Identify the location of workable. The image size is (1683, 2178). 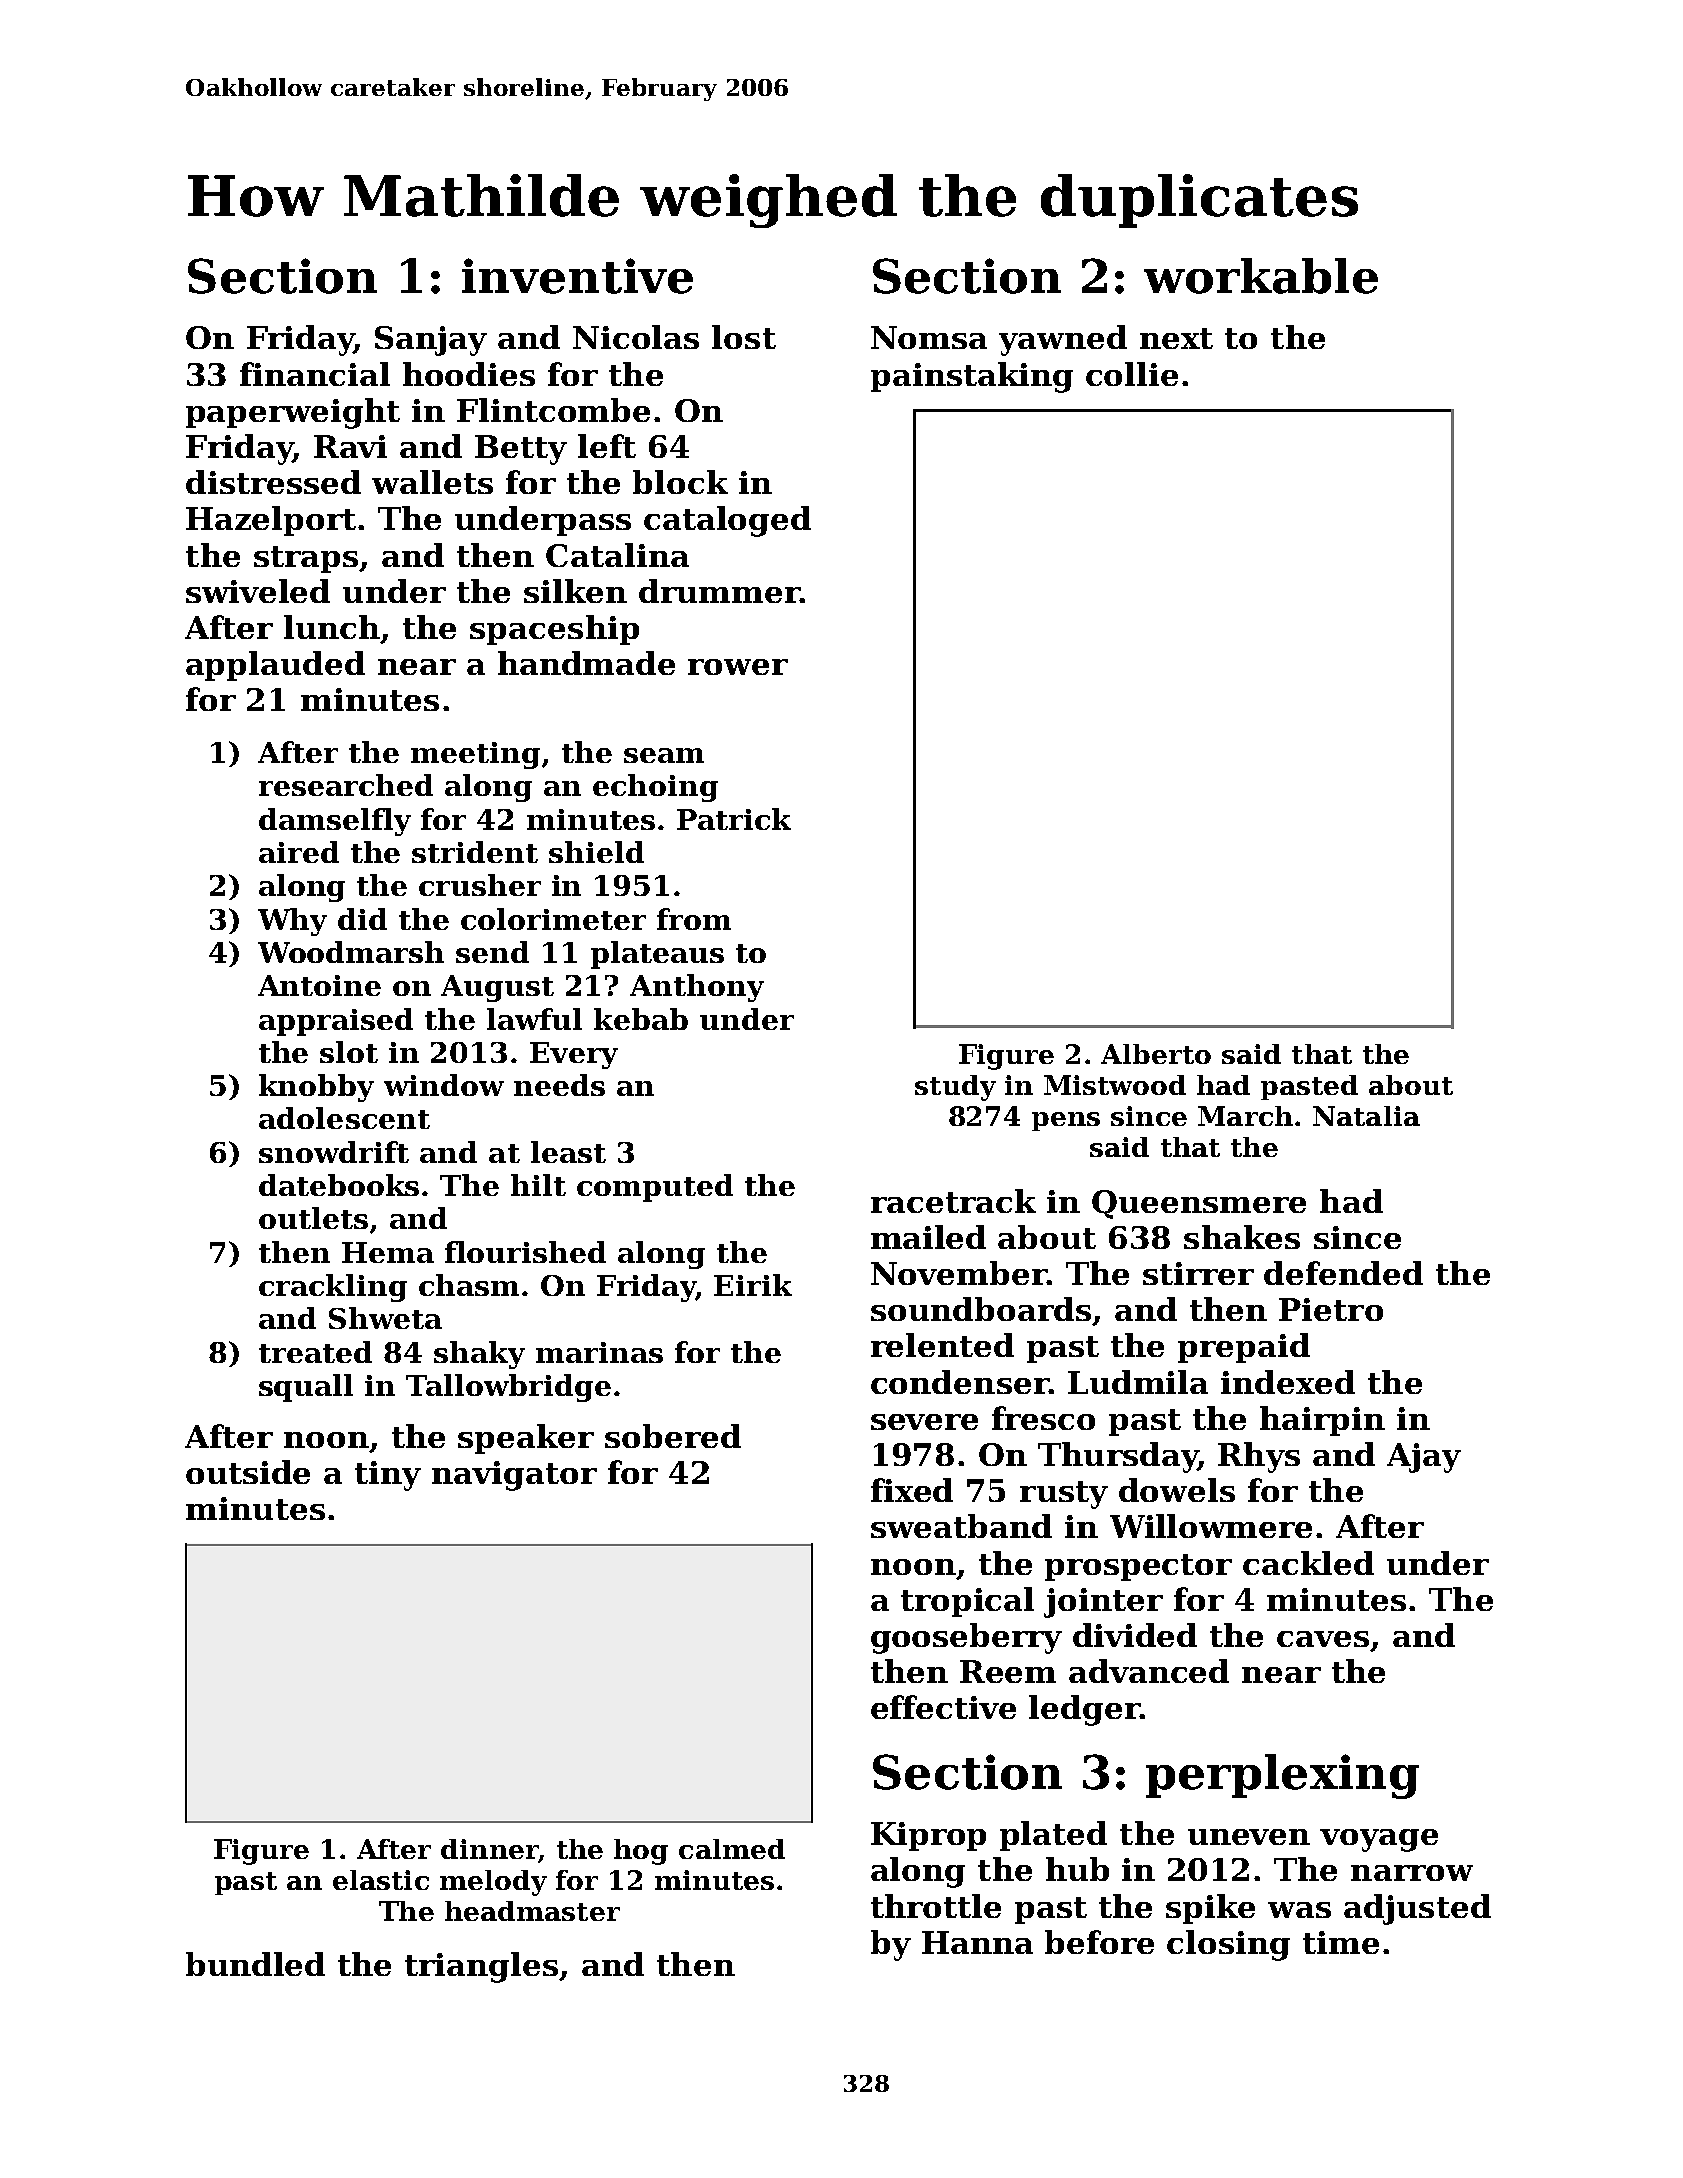
(1261, 276).
